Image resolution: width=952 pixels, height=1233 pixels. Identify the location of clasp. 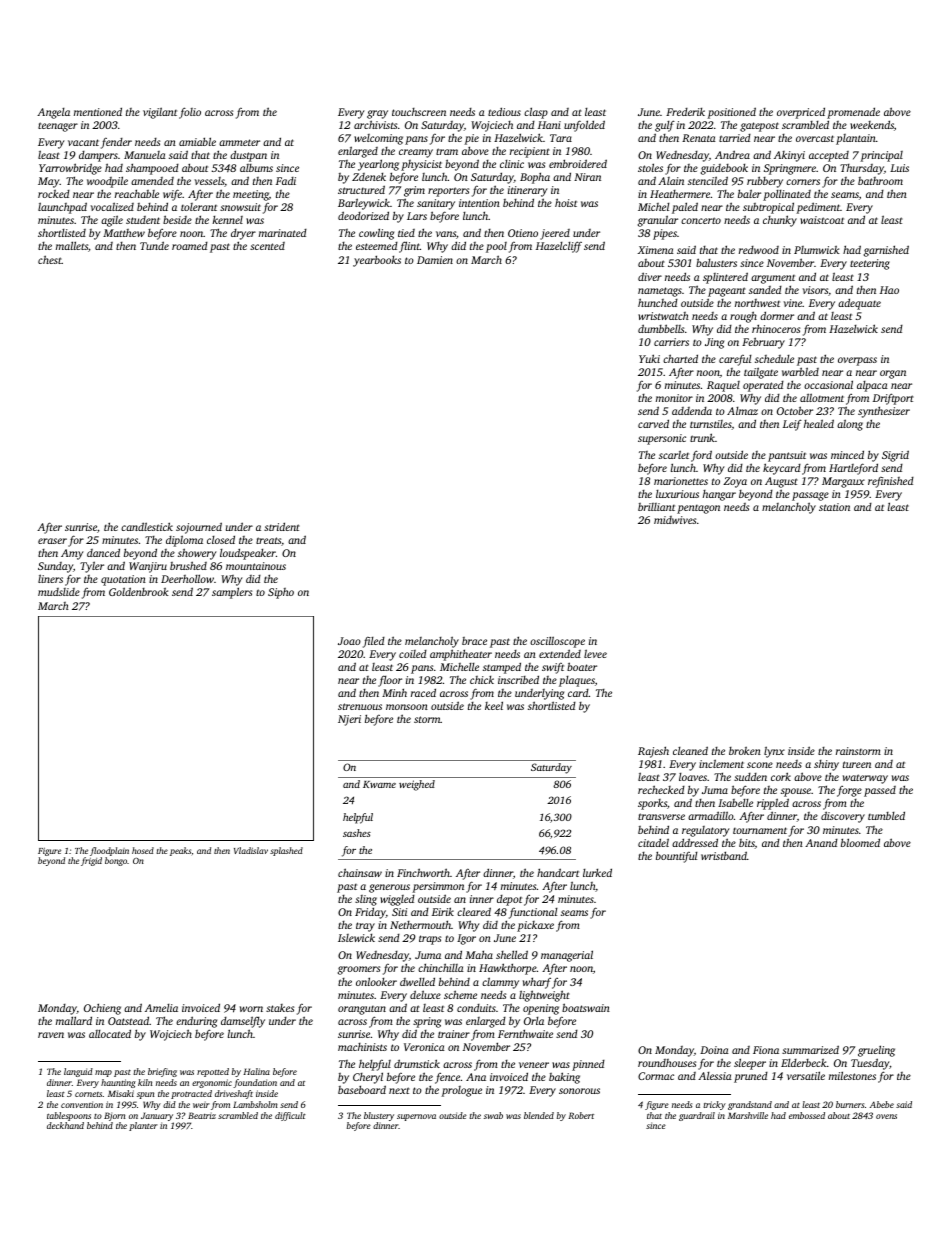
(536, 113).
